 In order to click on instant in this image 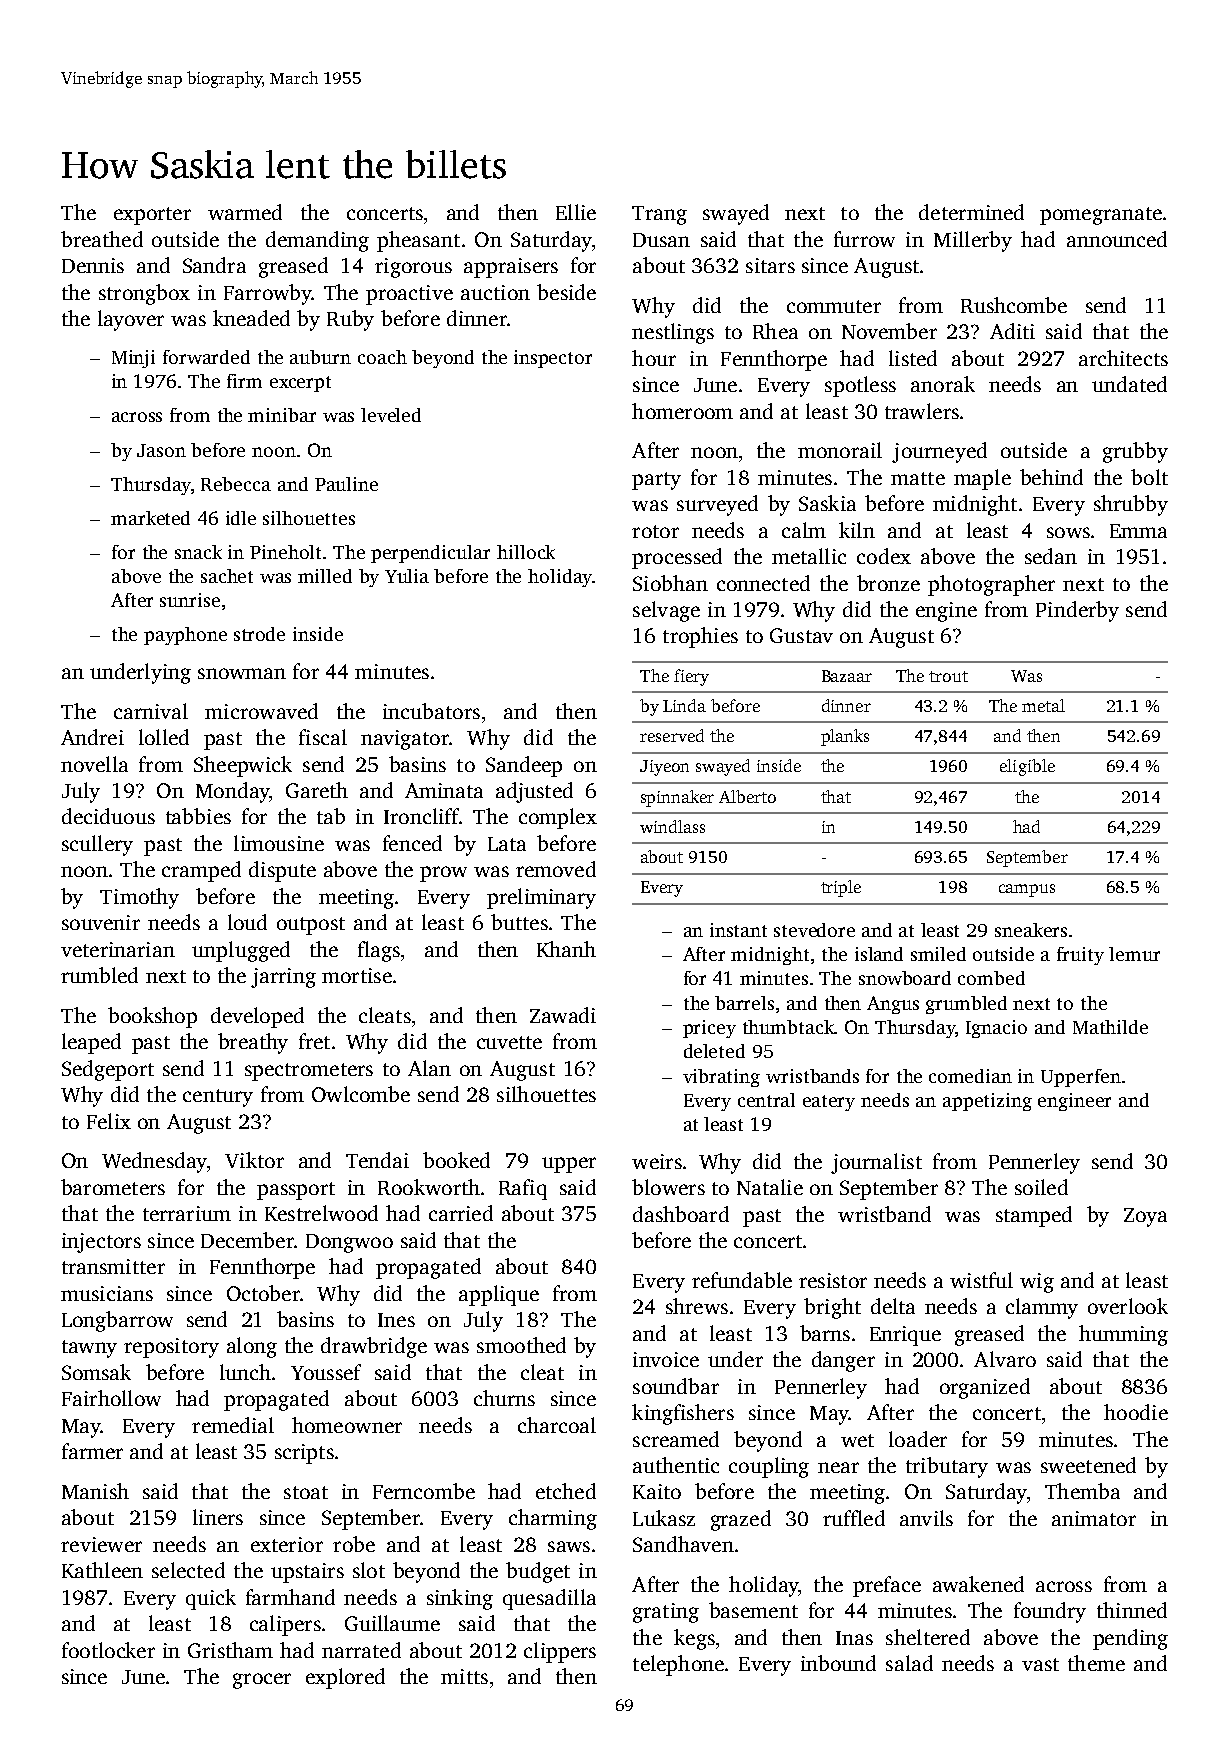, I will do `click(738, 930)`.
